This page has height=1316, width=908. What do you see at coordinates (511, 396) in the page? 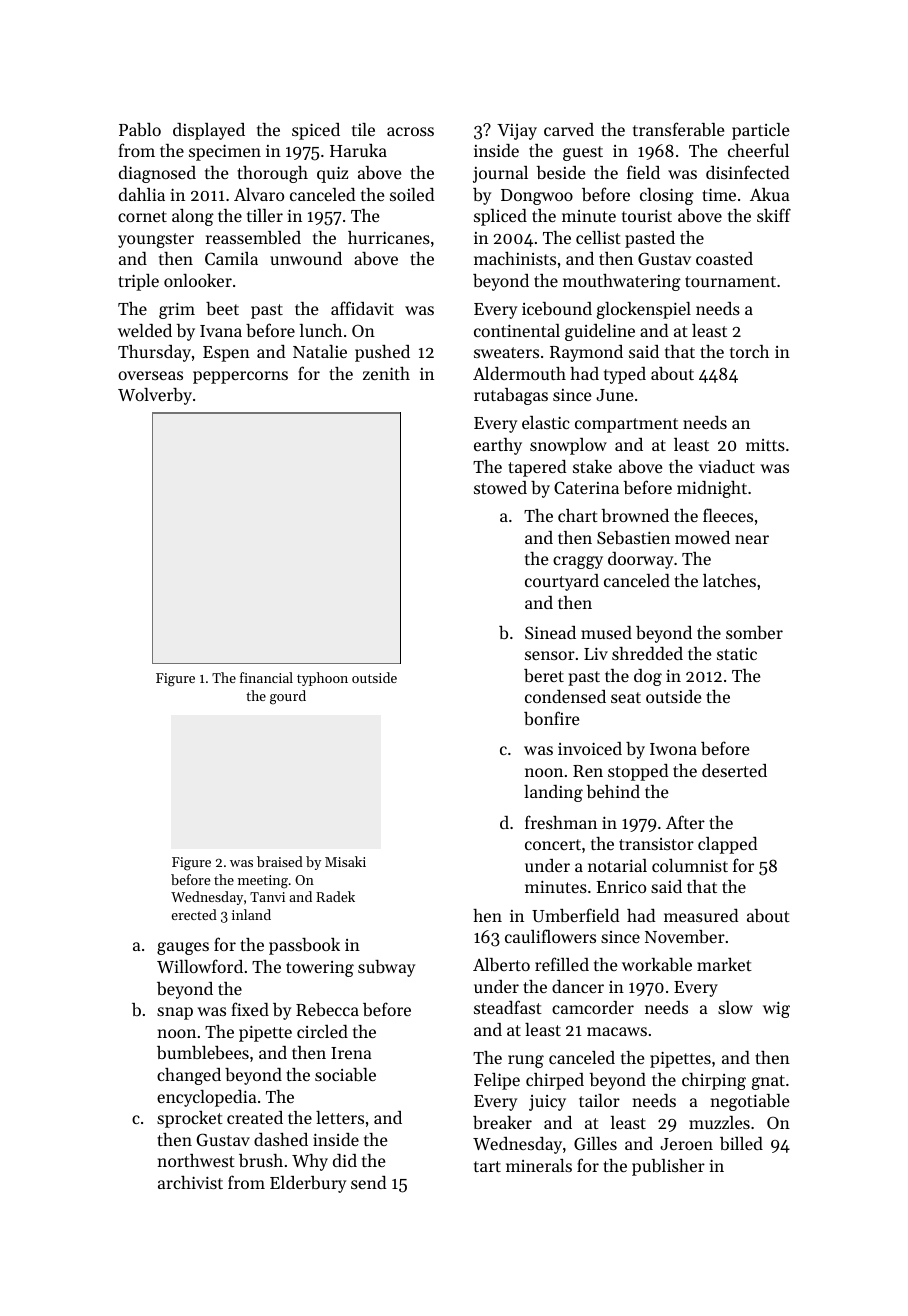
I see `rutabagas` at bounding box center [511, 396].
